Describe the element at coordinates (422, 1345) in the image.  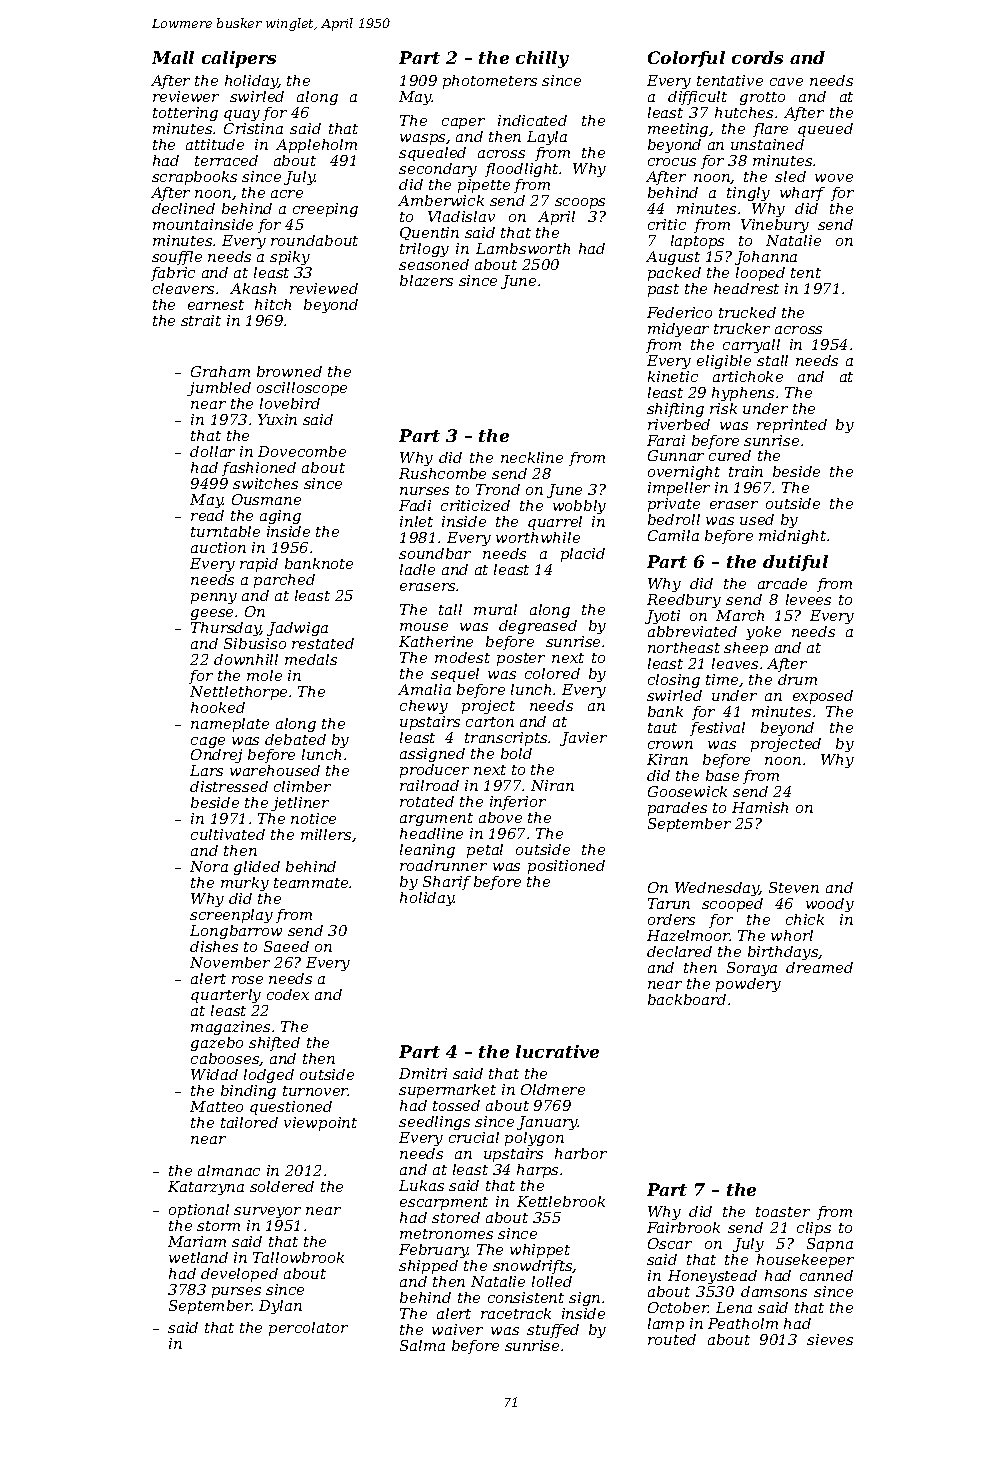
I see `Salma` at that location.
